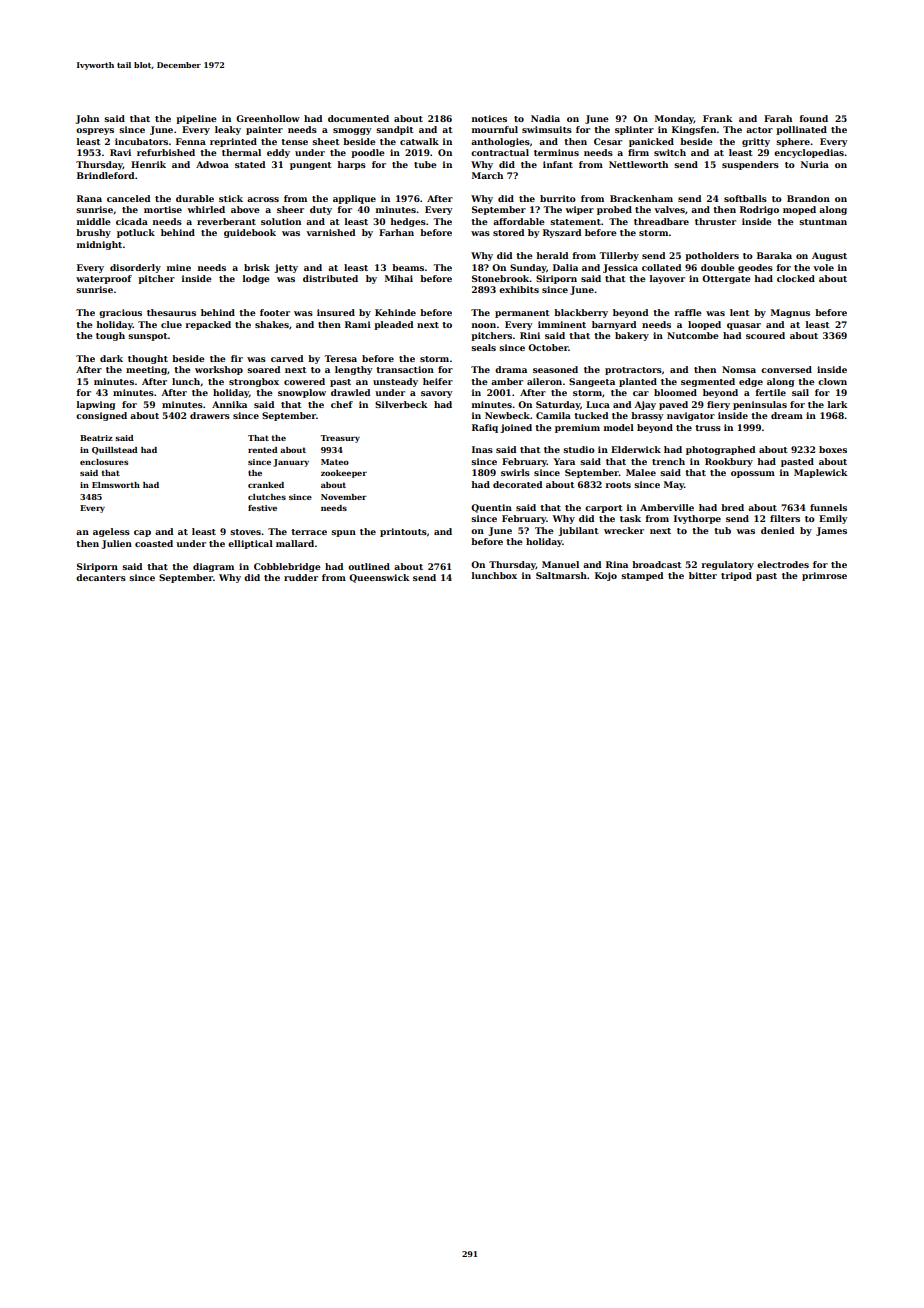 This image has width=924, height=1308. Describe the element at coordinates (87, 119) in the image. I see `John` at that location.
